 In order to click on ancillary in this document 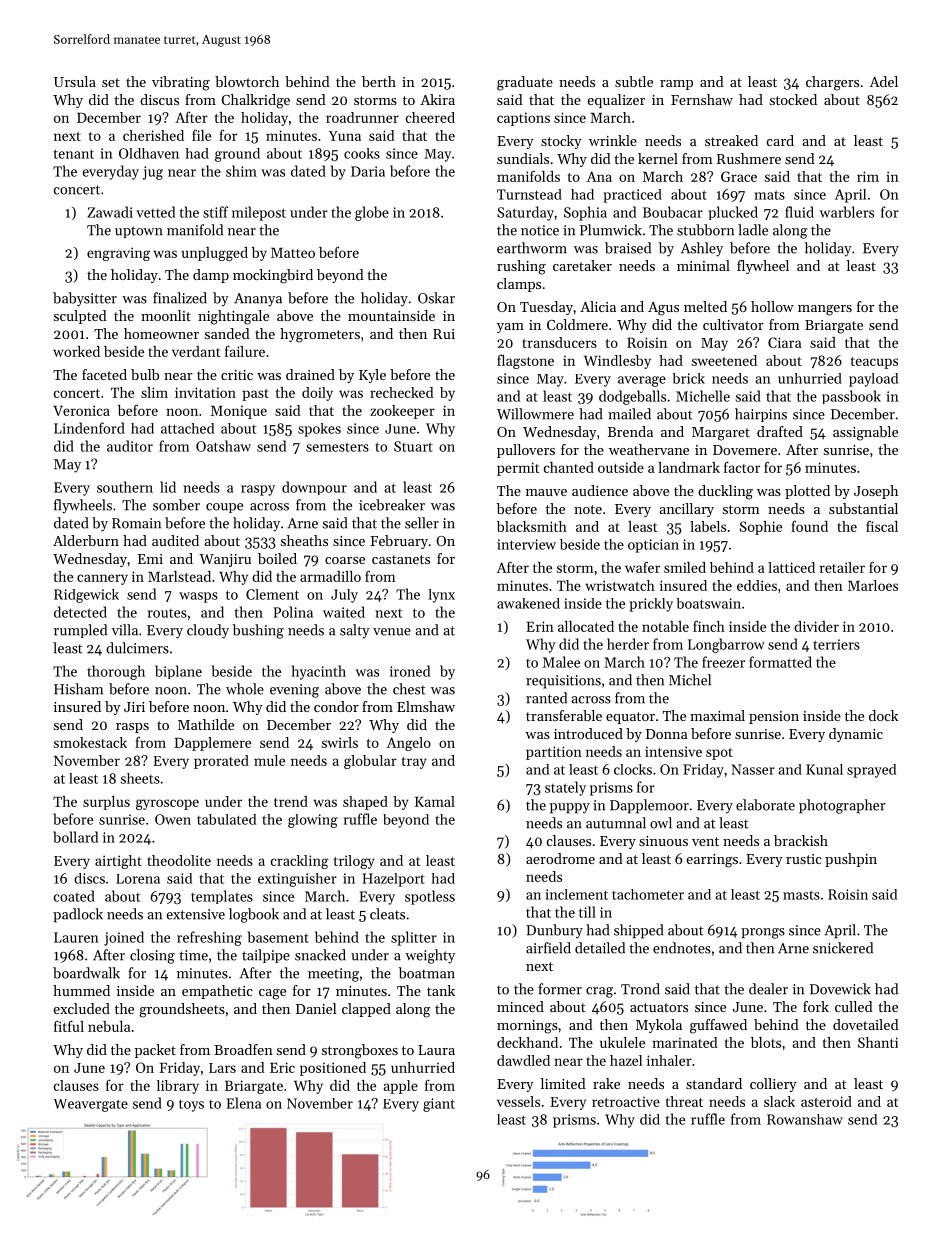, I will do `click(686, 510)`.
